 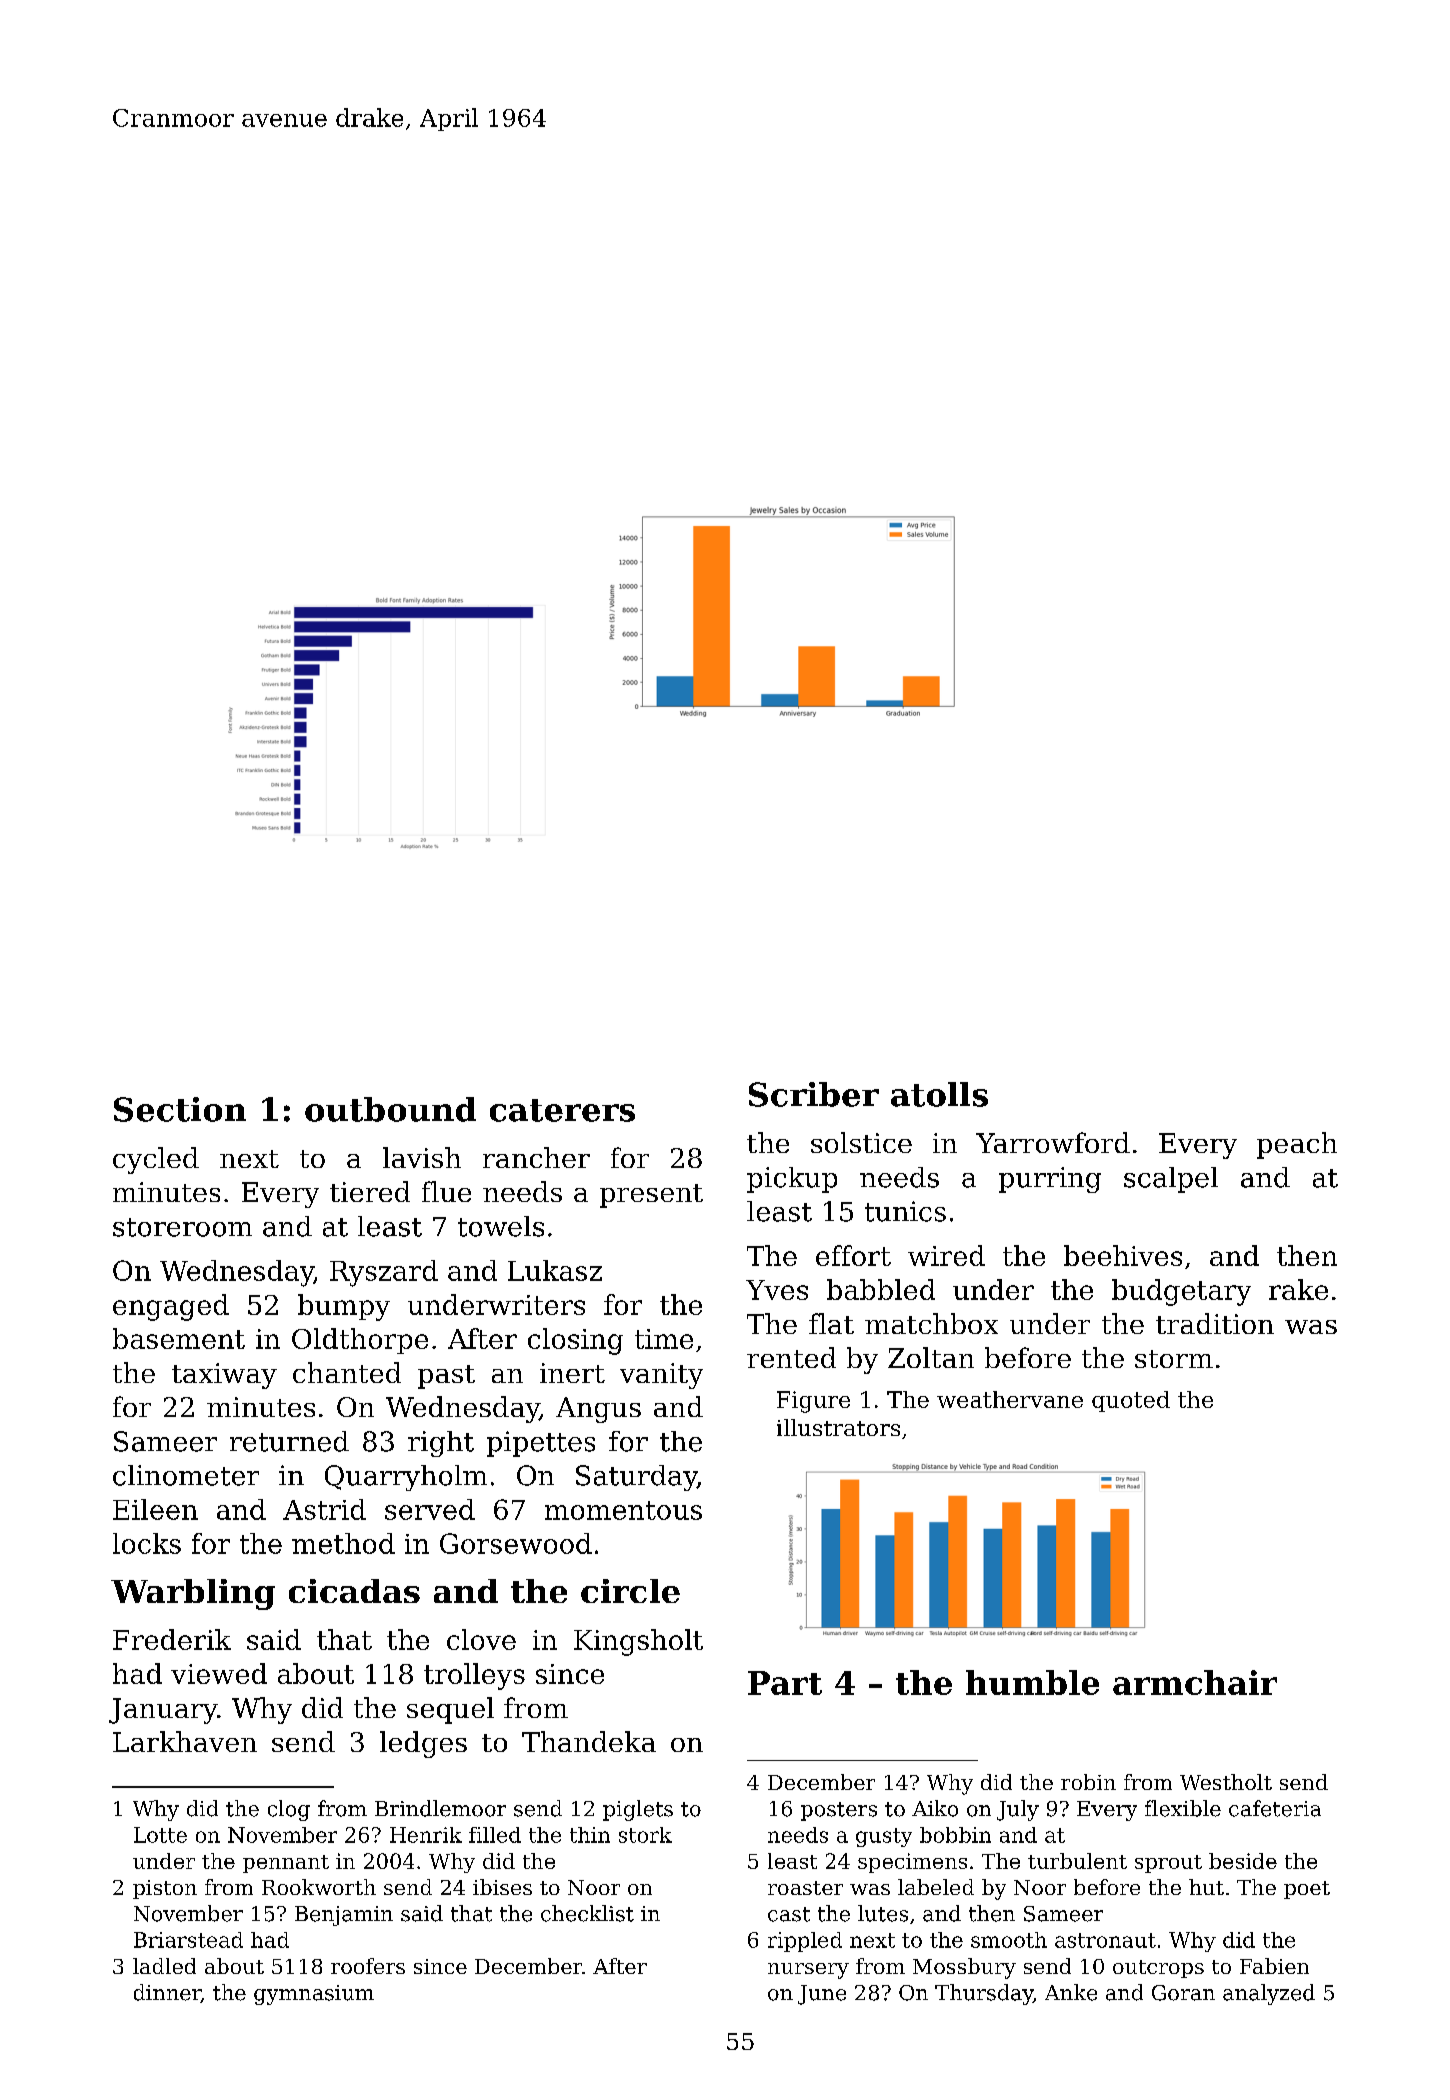 What do you see at coordinates (638, 1642) in the screenshot?
I see `Kingsholt` at bounding box center [638, 1642].
